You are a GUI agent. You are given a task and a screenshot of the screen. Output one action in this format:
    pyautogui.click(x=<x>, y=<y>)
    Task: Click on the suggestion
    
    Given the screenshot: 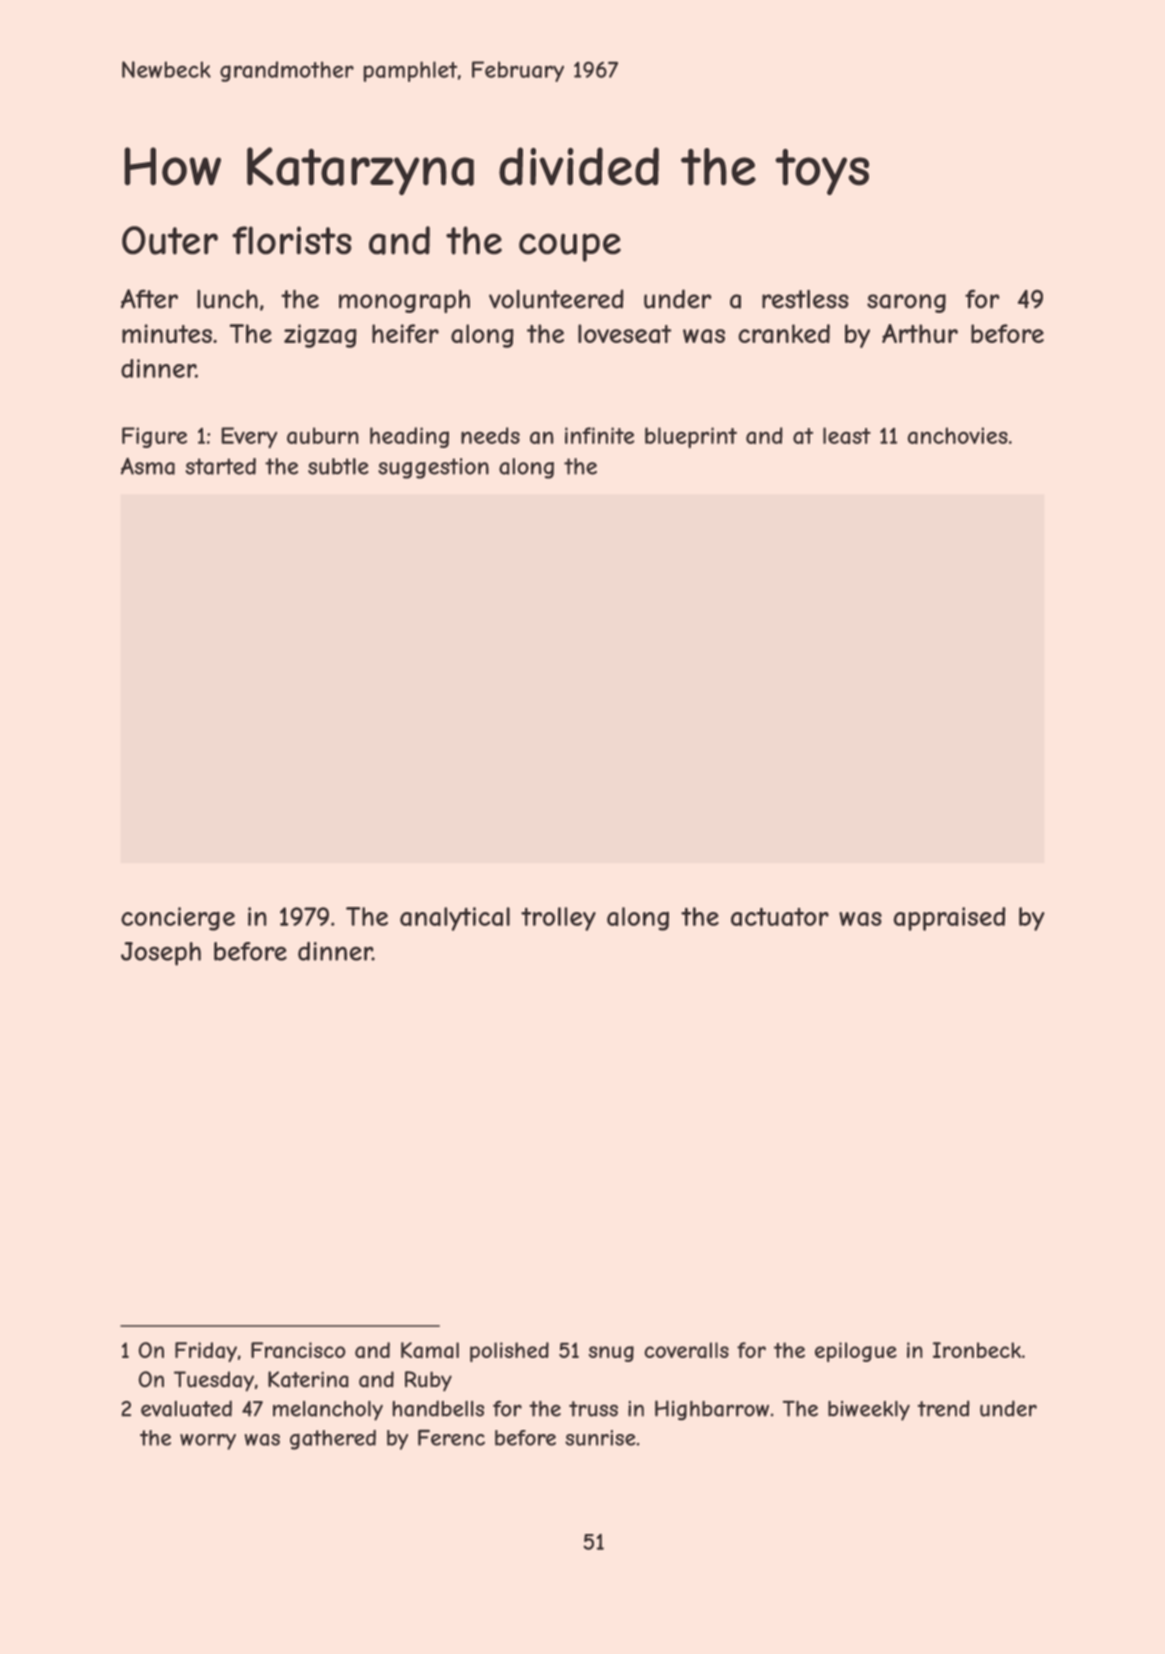 What is the action you would take?
    pyautogui.click(x=433, y=468)
